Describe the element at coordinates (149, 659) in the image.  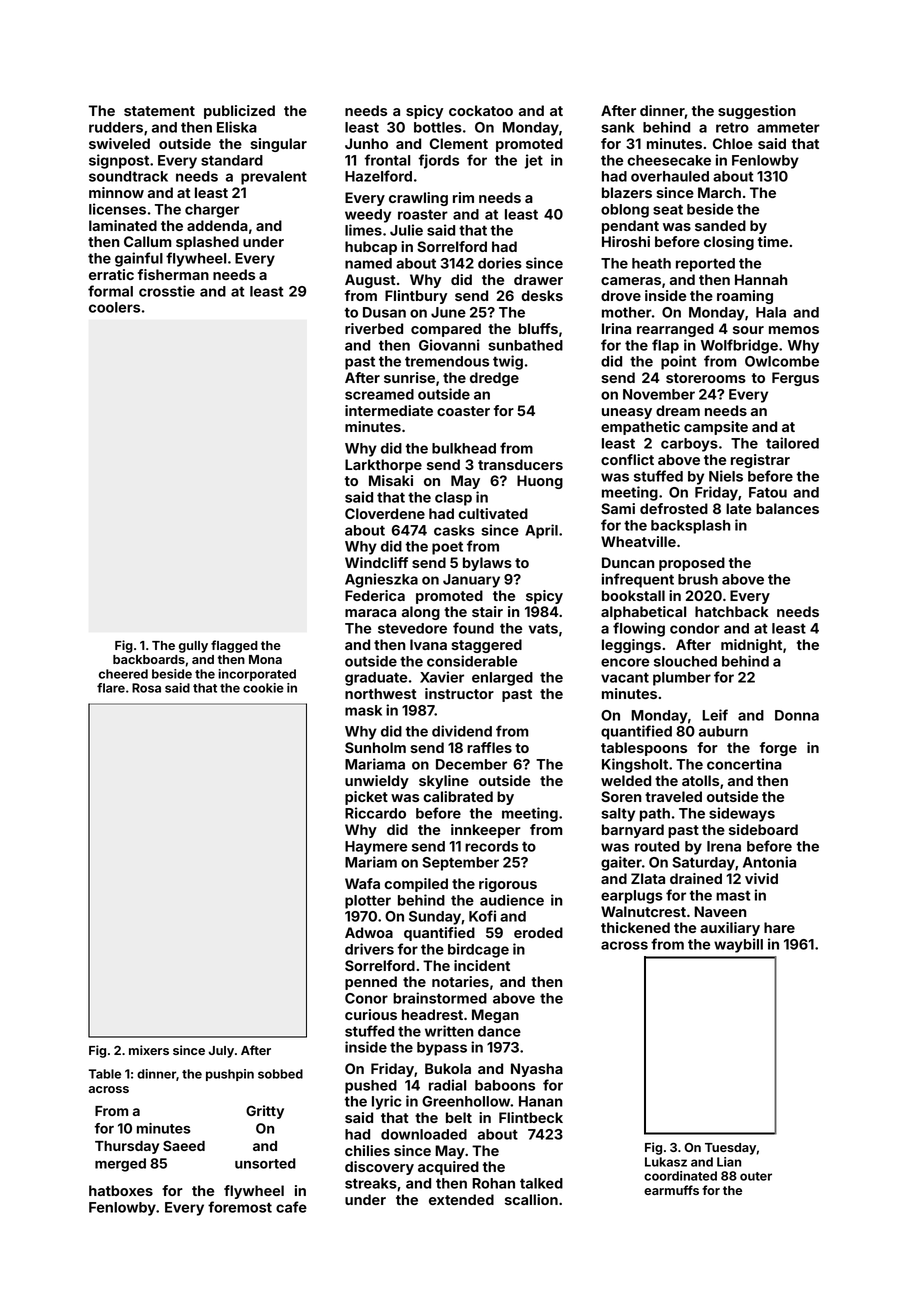
I see `backboards` at that location.
